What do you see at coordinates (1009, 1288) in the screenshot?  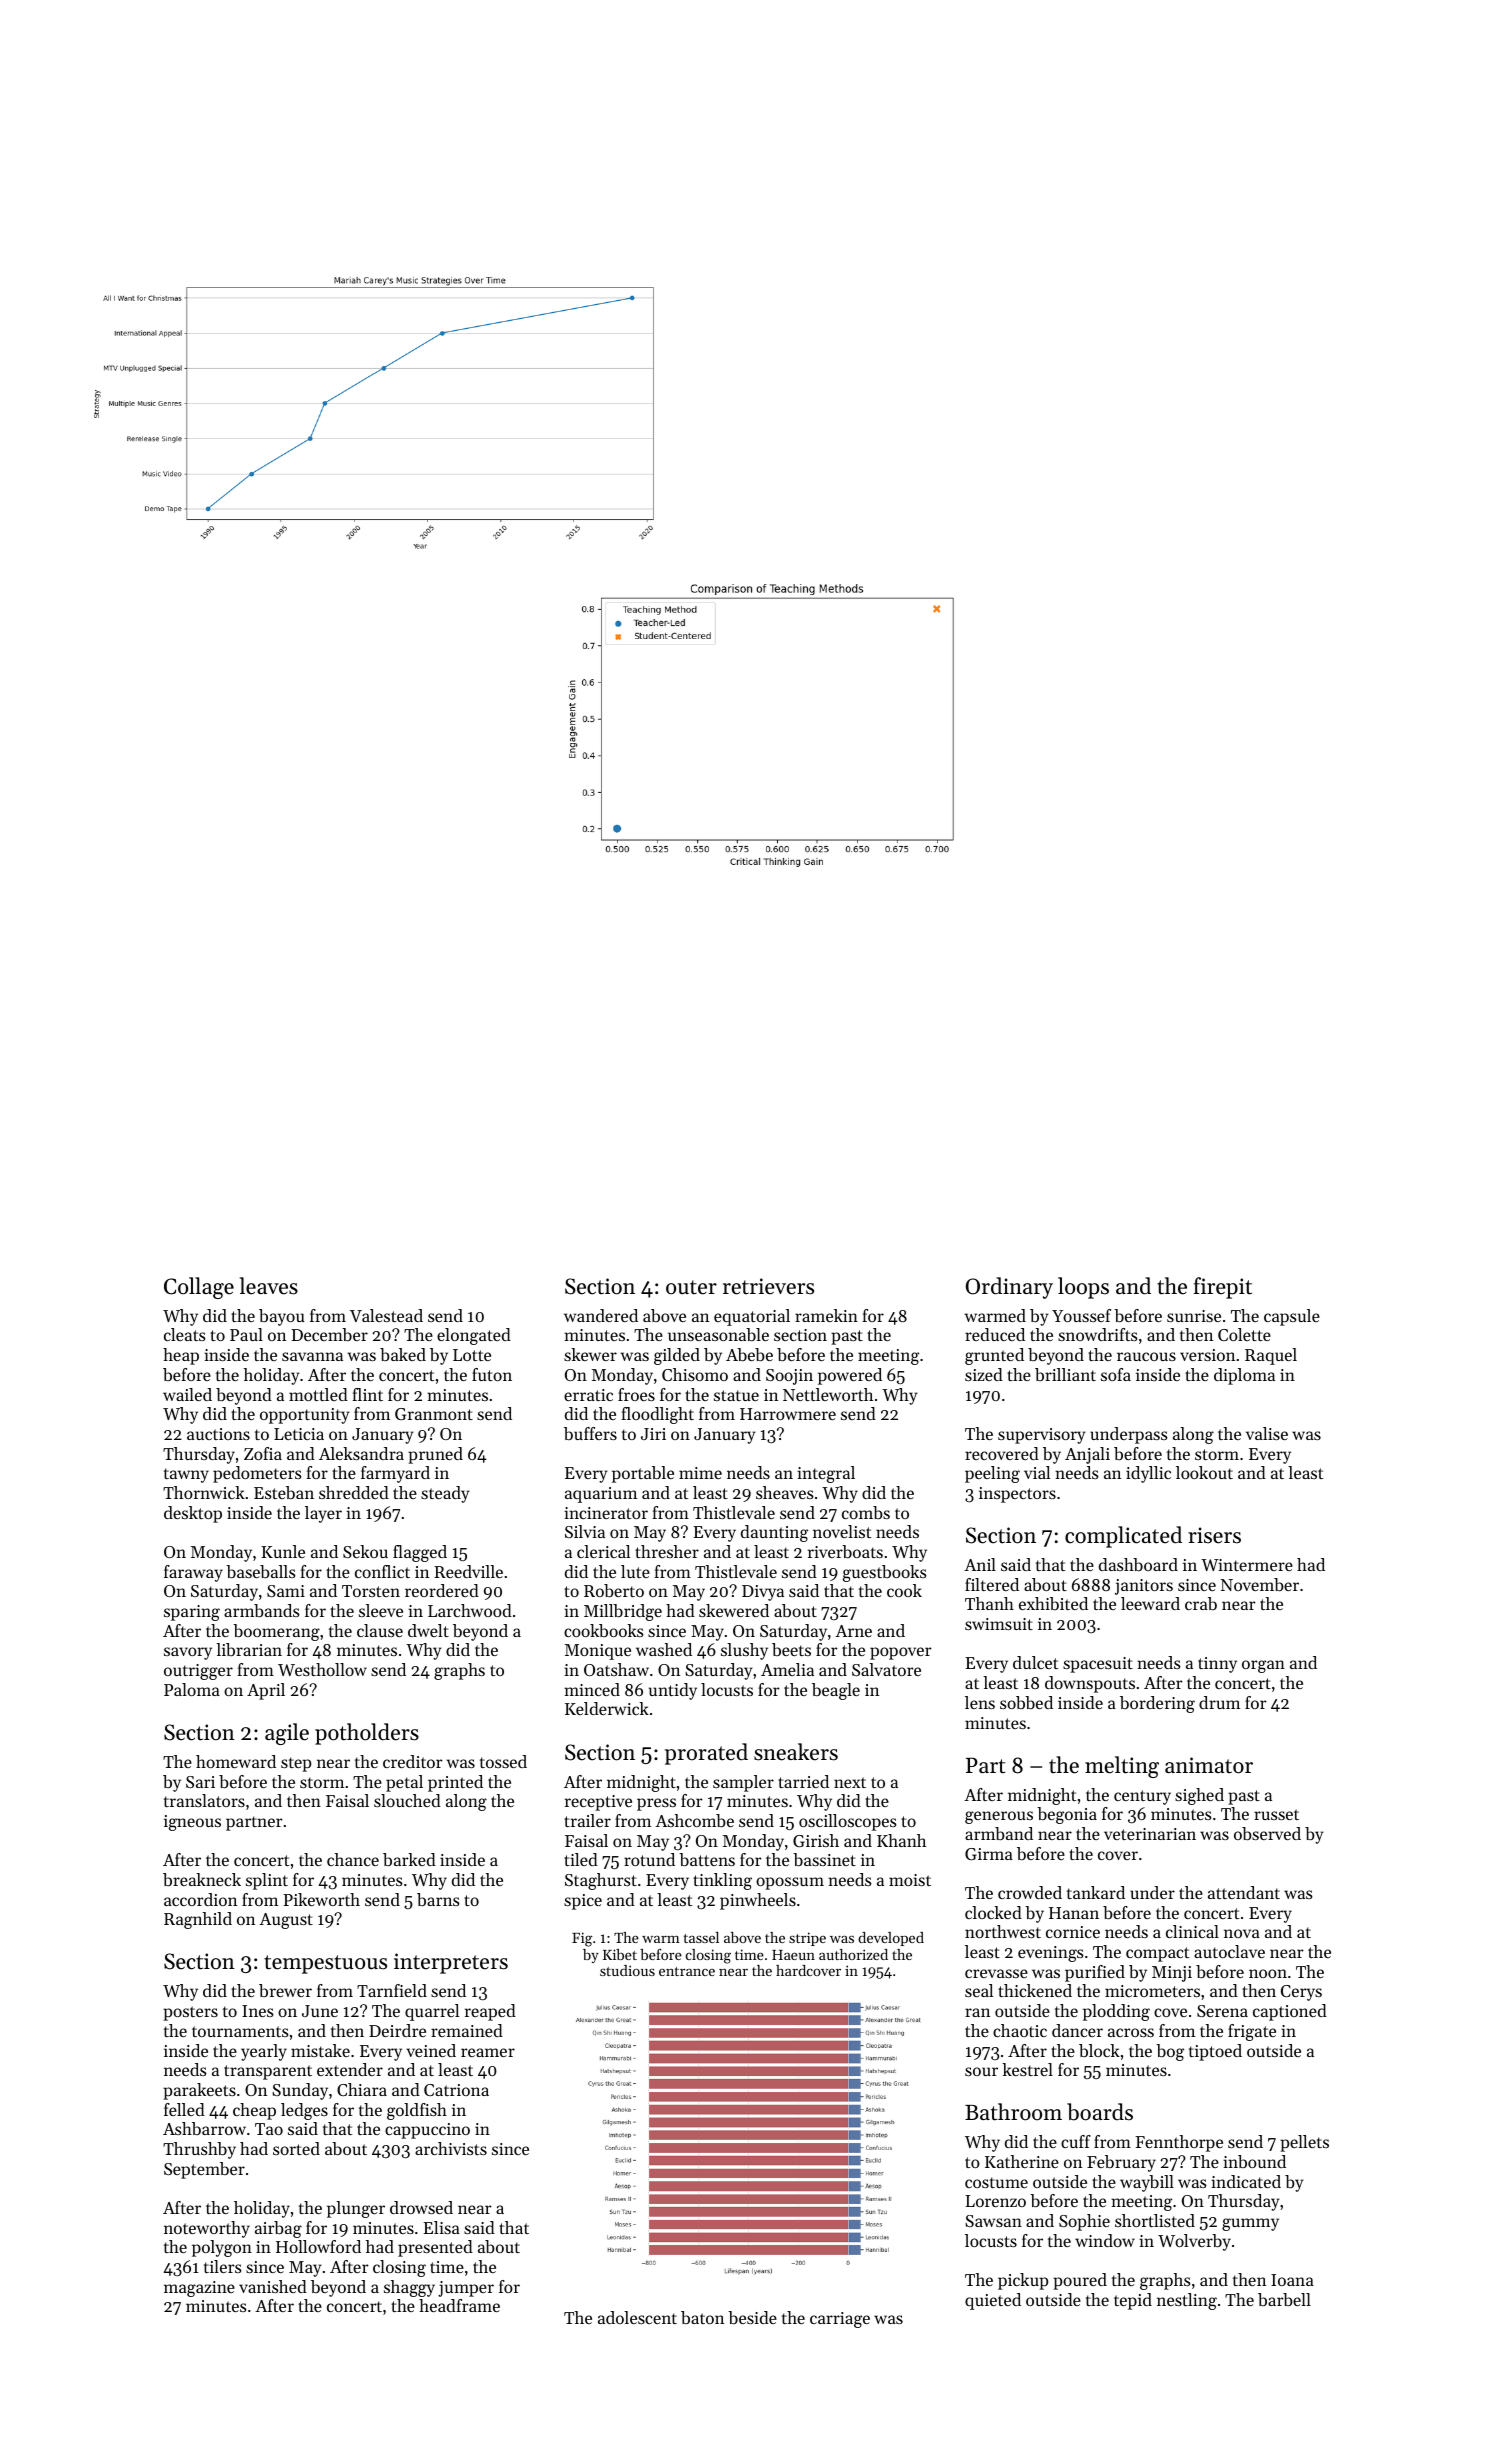 I see `Ordinary` at bounding box center [1009, 1288].
